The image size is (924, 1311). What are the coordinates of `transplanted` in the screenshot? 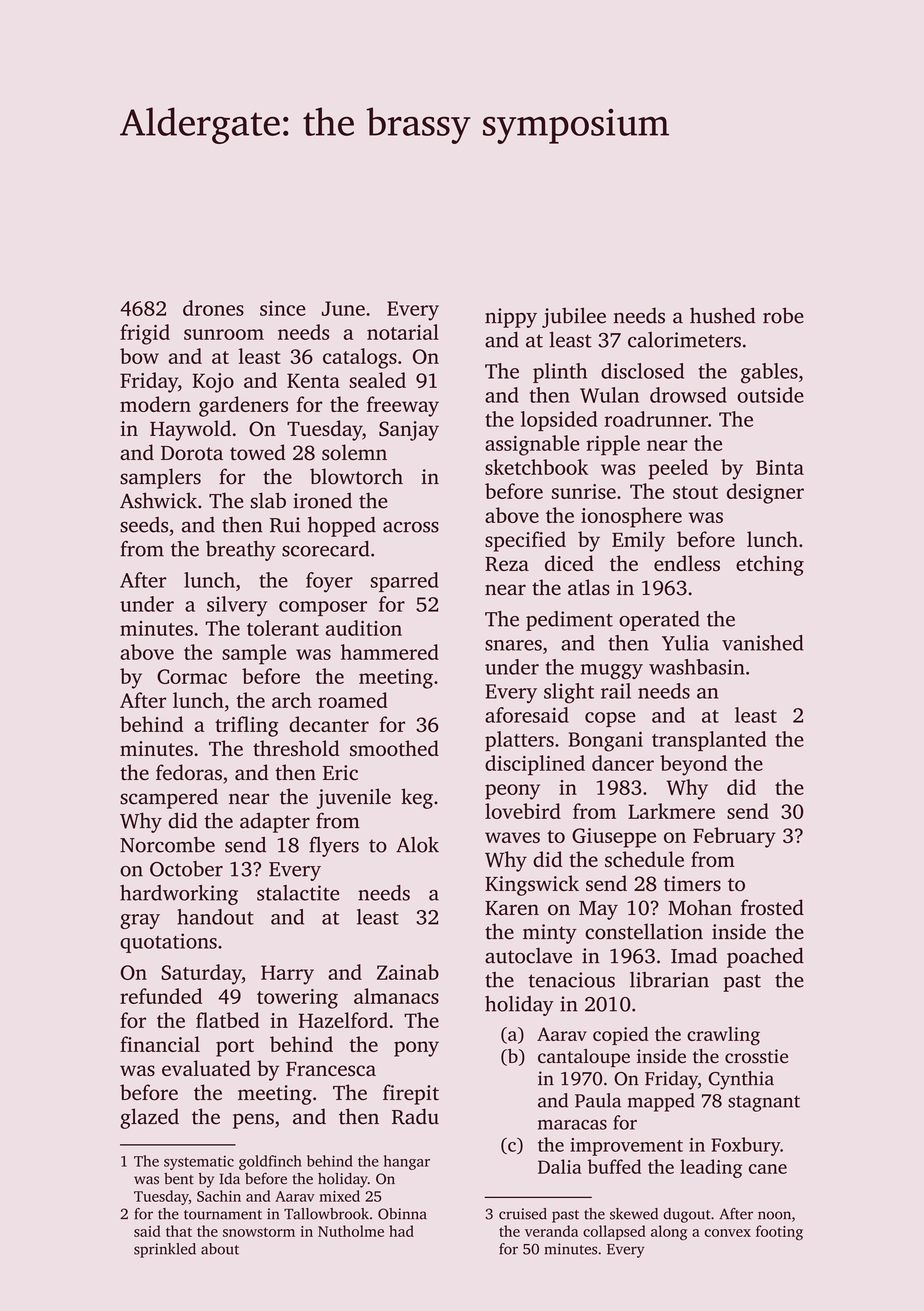 It's located at (709, 741).
